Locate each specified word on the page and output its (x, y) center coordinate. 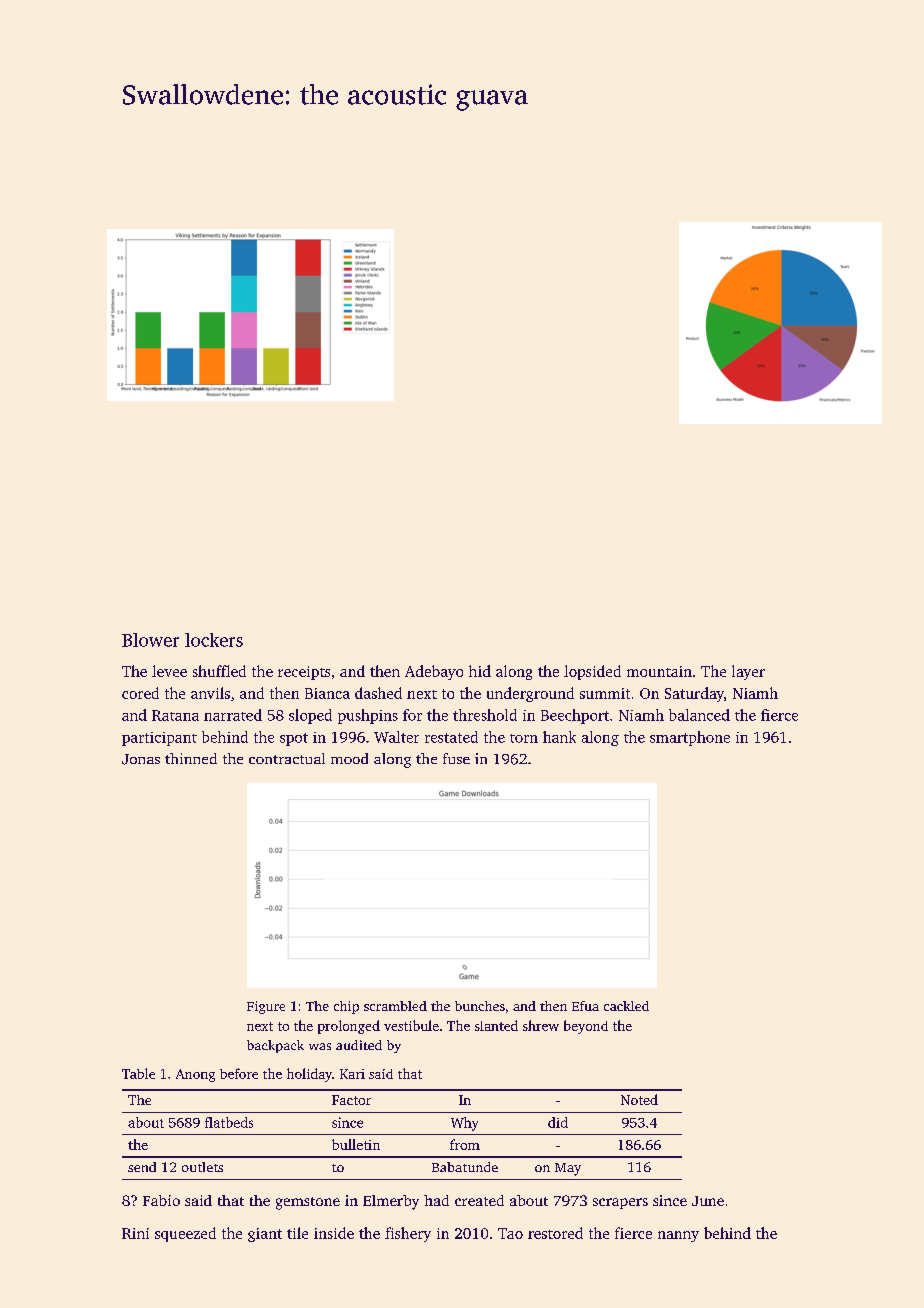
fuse (456, 758)
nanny (678, 1236)
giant (265, 1235)
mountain (659, 671)
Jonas (141, 759)
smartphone (690, 738)
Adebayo (434, 672)
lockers (214, 640)
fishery (408, 1234)
